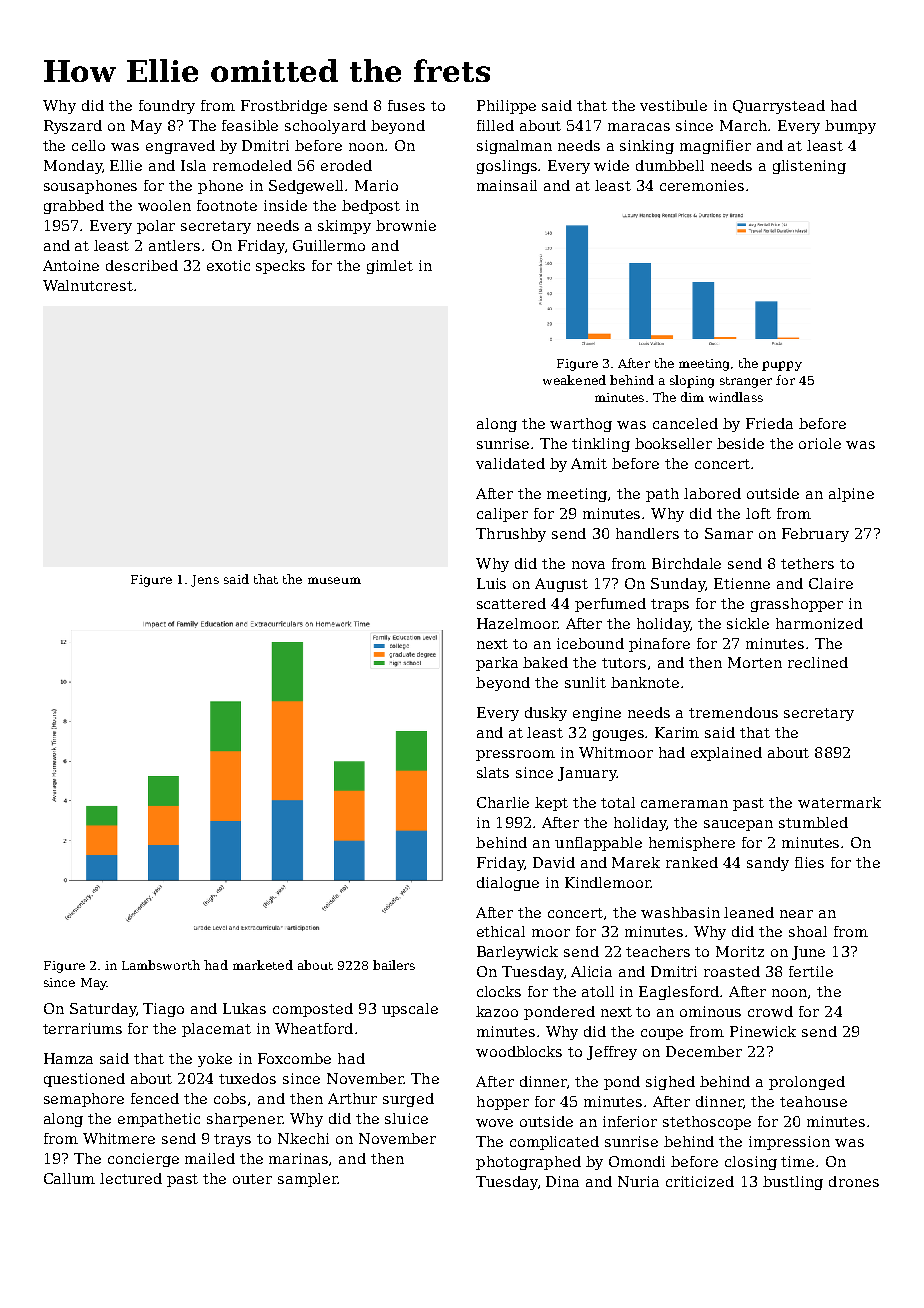  I want to click on vestibule, so click(673, 105).
